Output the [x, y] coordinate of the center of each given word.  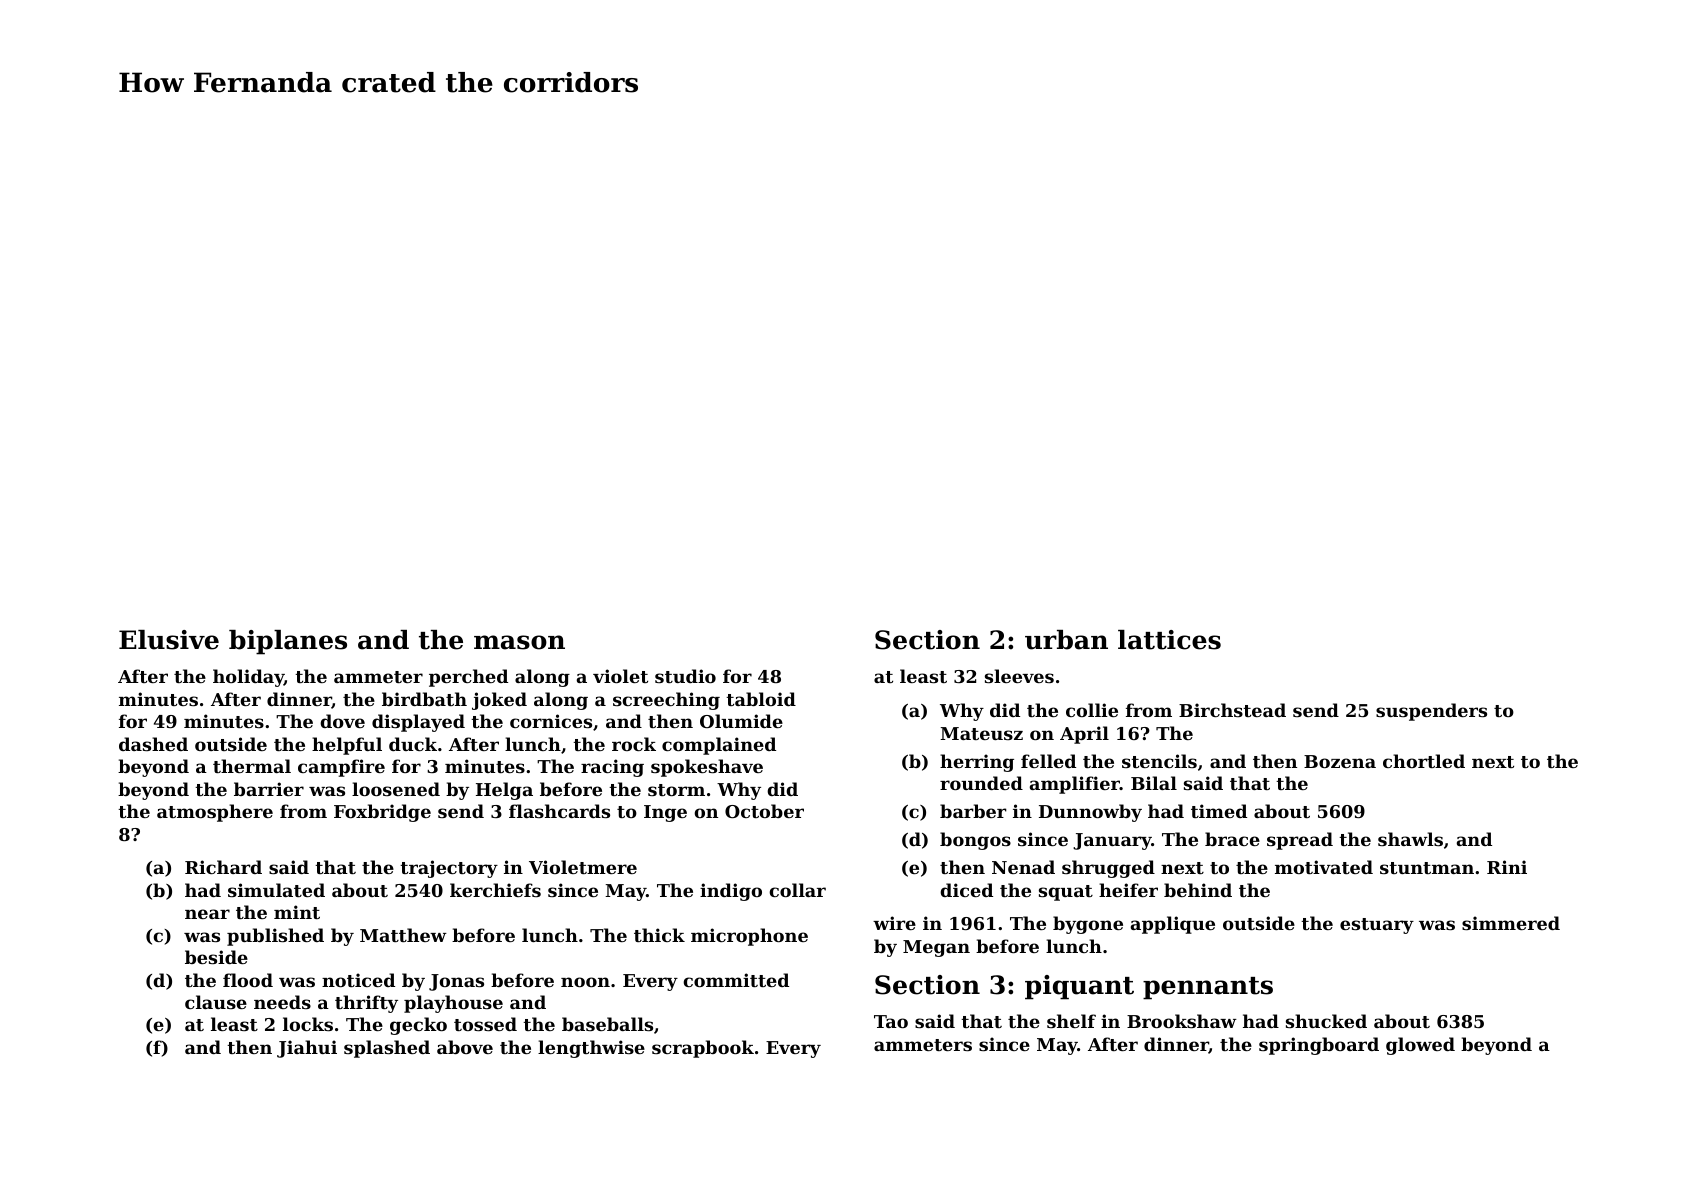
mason [519, 642]
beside [216, 957]
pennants [1208, 988]
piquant [1079, 987]
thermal [252, 766]
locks [308, 1024]
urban [1066, 640]
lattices [1169, 640]
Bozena [1340, 761]
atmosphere [215, 813]
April [1084, 735]
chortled [1424, 761]
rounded [981, 783]
